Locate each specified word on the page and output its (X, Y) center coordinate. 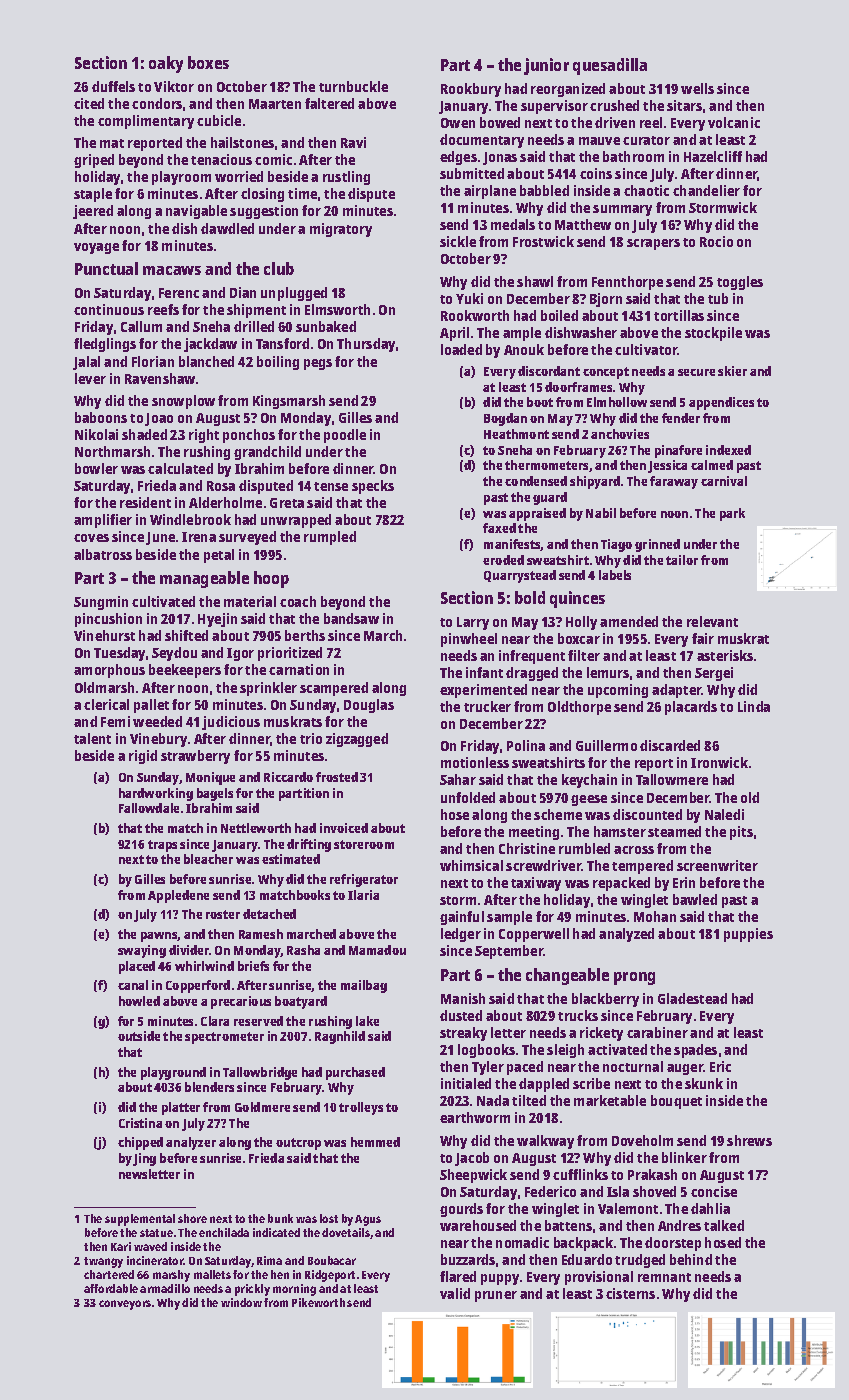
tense (331, 486)
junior (546, 66)
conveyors (125, 1305)
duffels (113, 86)
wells (697, 88)
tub (718, 298)
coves (91, 538)
